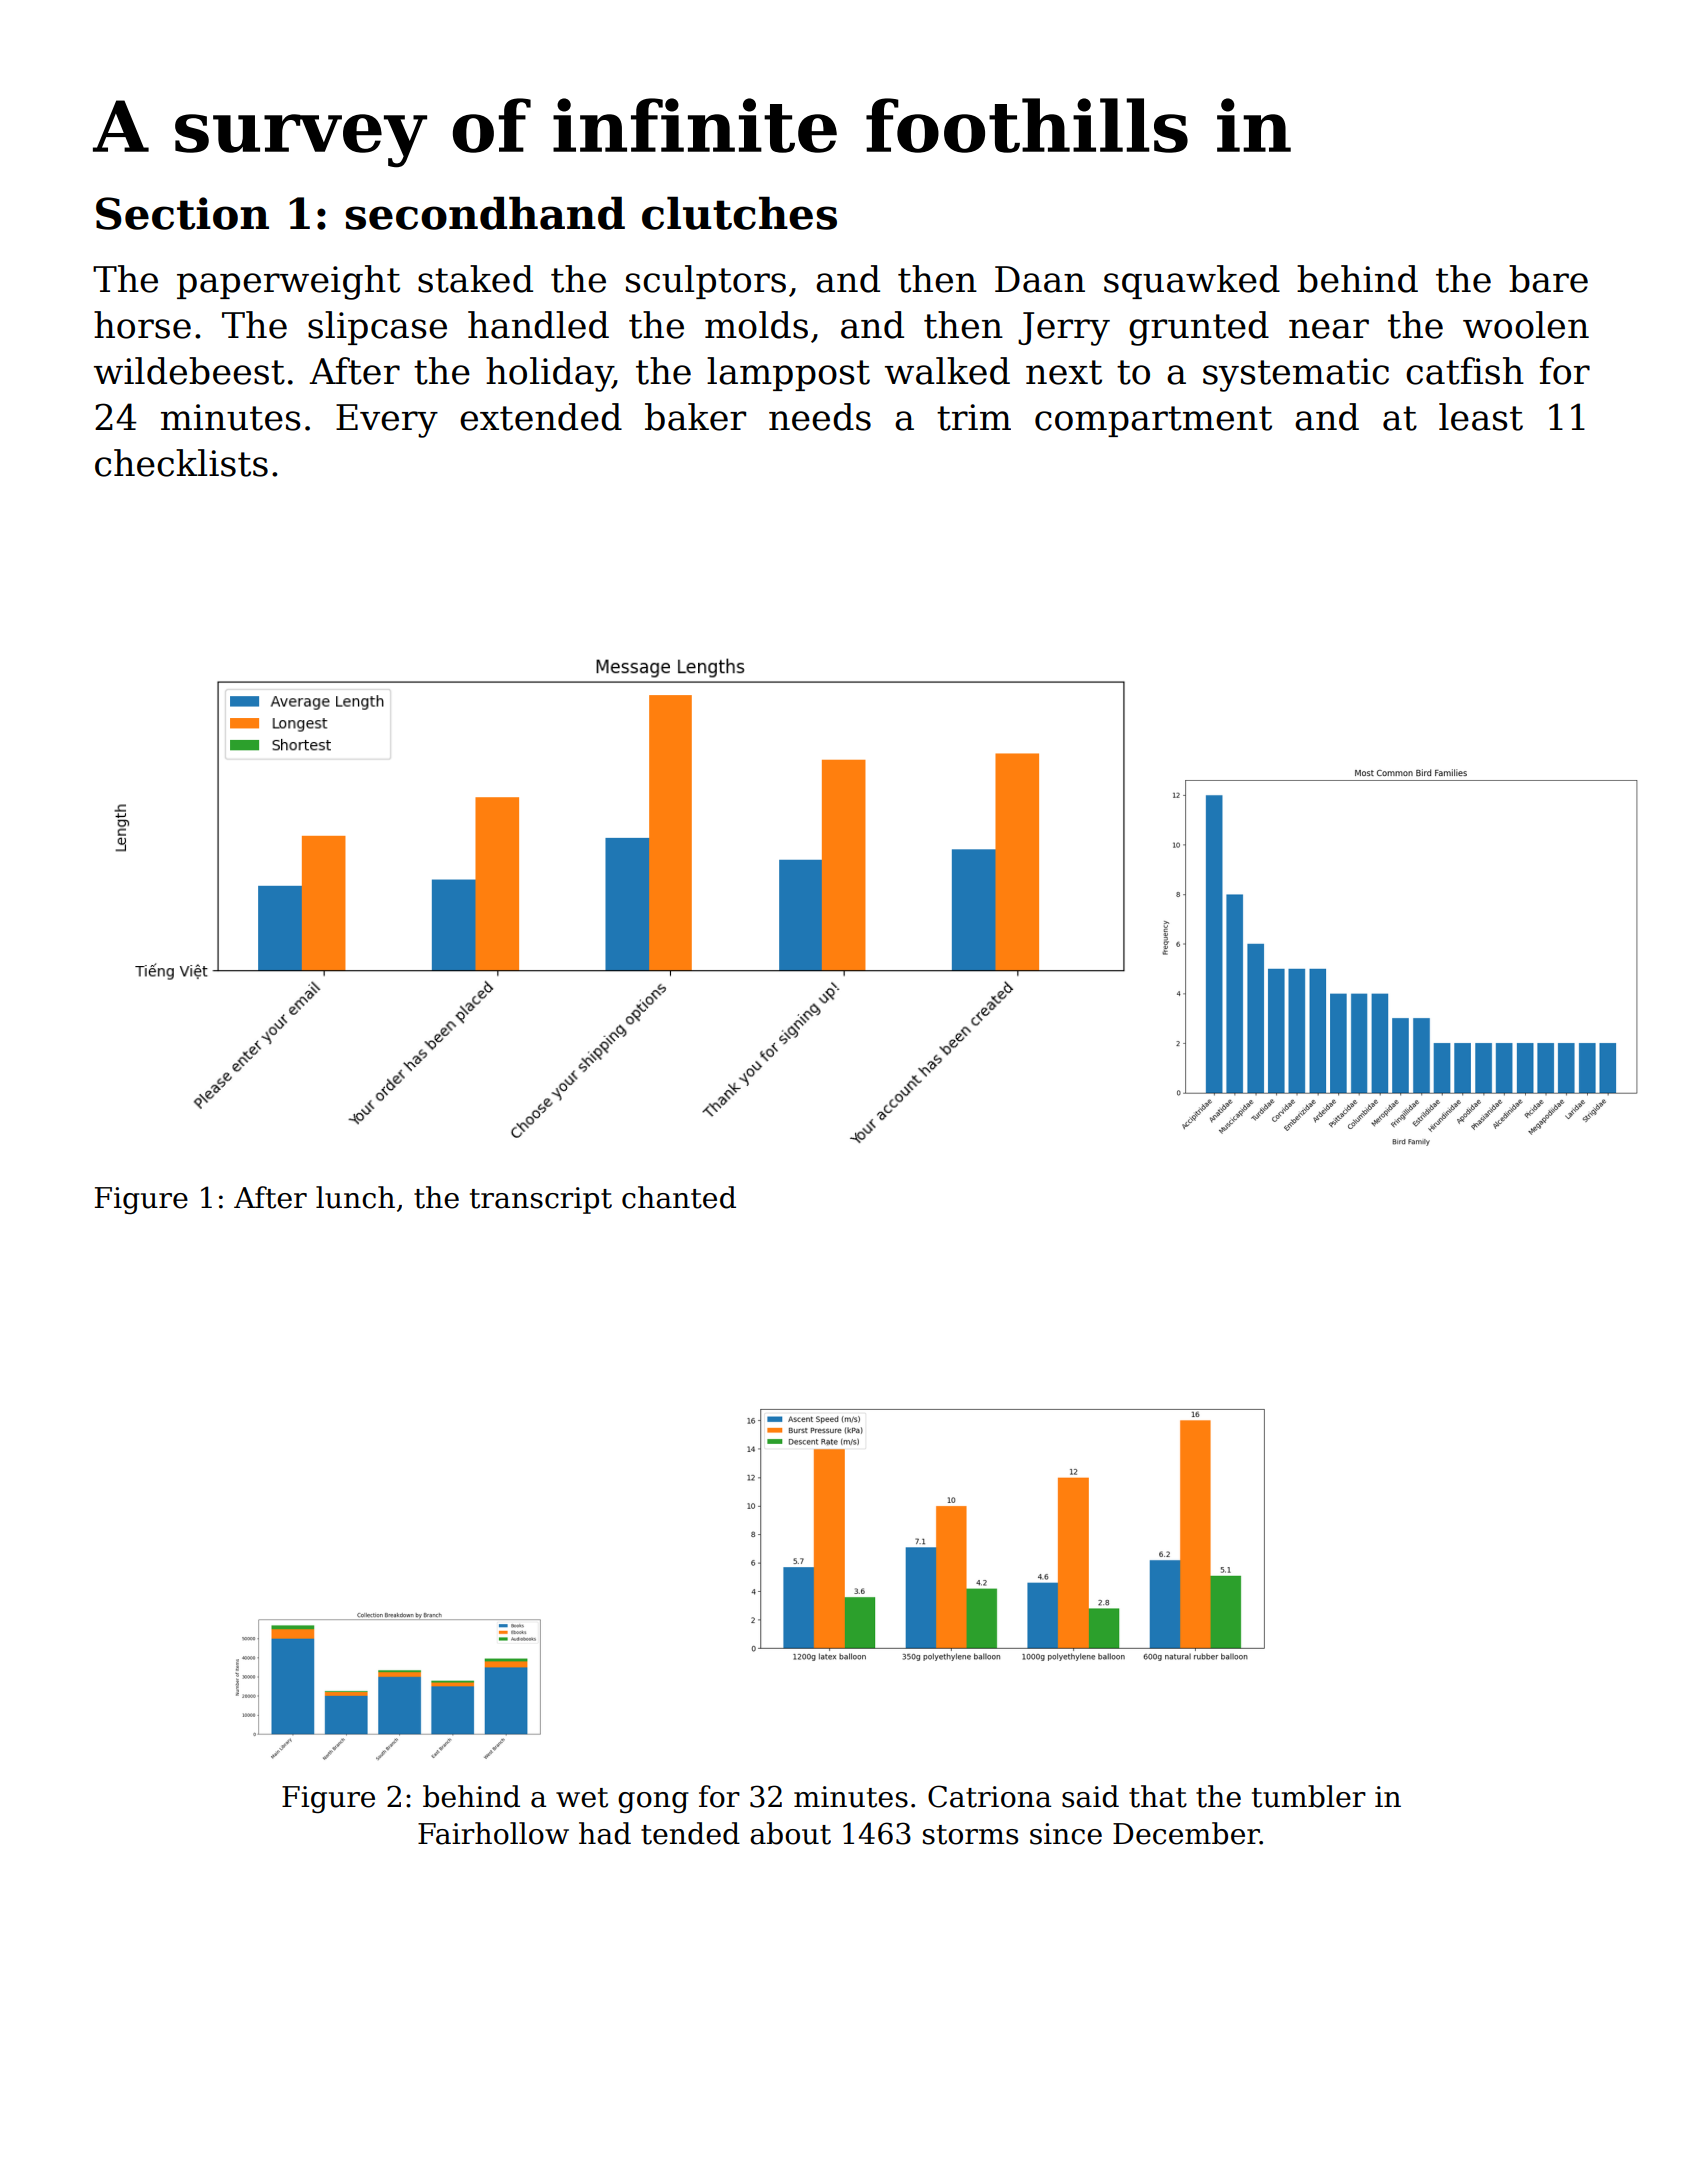  What do you see at coordinates (1548, 279) in the screenshot?
I see `bare` at bounding box center [1548, 279].
